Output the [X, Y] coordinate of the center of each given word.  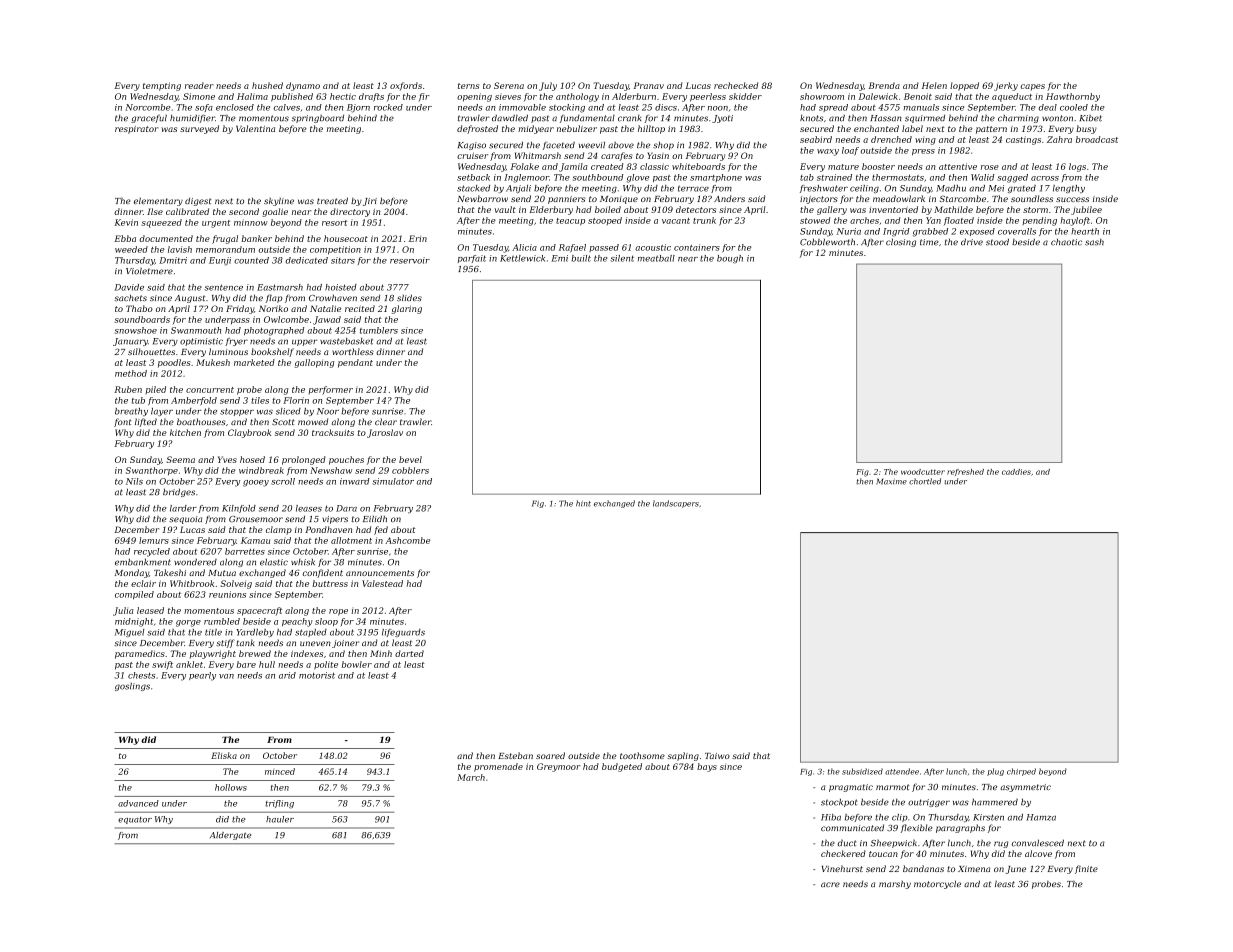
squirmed [925, 118]
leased [150, 610]
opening [474, 97]
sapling [683, 756]
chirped [1021, 772]
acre [830, 884]
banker [257, 238]
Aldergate [230, 836]
